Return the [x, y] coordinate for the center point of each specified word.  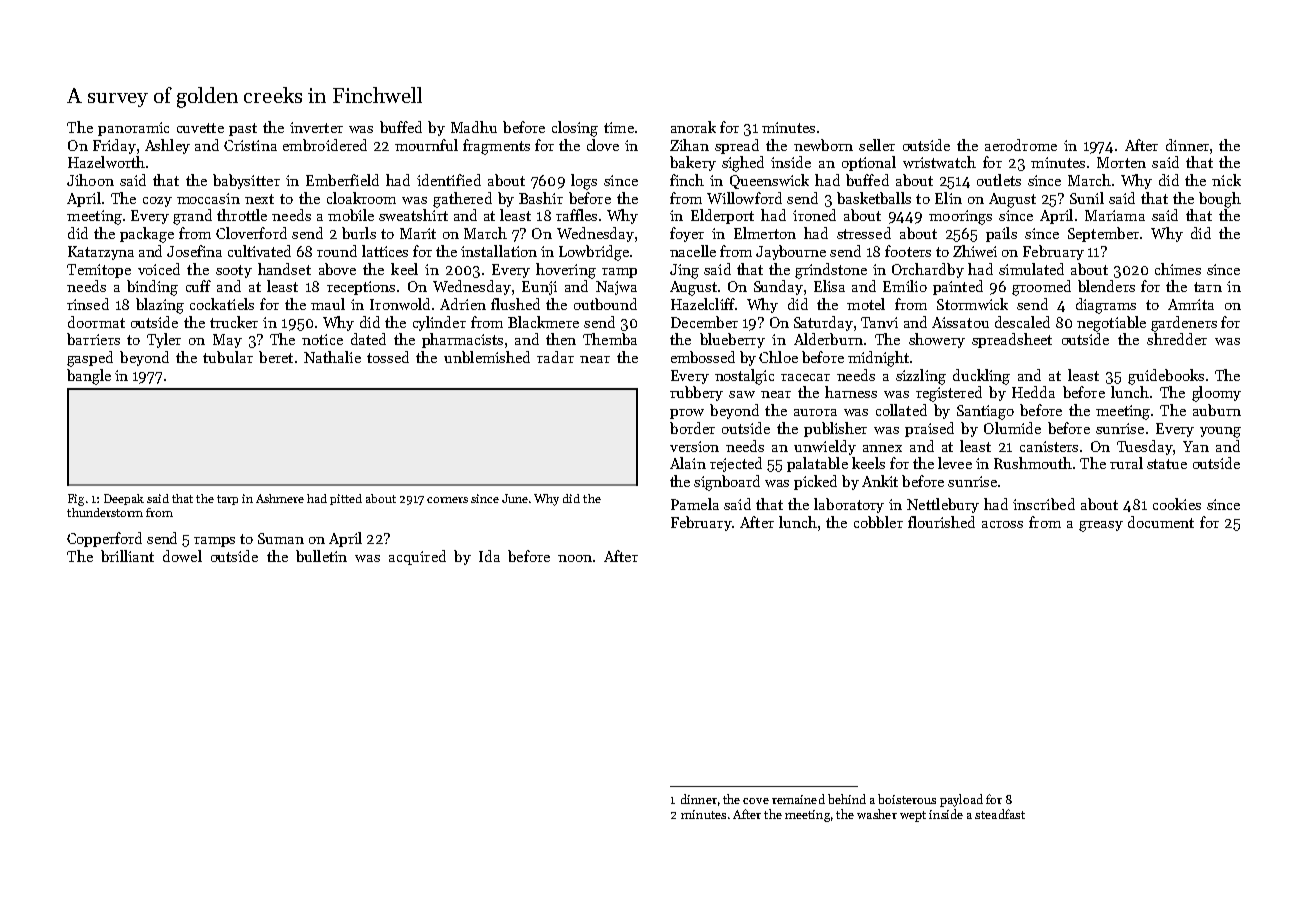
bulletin [321, 556]
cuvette [200, 128]
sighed [743, 164]
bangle [89, 377]
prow [687, 414]
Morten [1121, 162]
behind [847, 799]
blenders [1106, 286]
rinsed [88, 304]
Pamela [695, 504]
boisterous [907, 799]
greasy [1101, 526]
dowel [182, 556]
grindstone [831, 271]
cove [756, 801]
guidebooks [1166, 377]
